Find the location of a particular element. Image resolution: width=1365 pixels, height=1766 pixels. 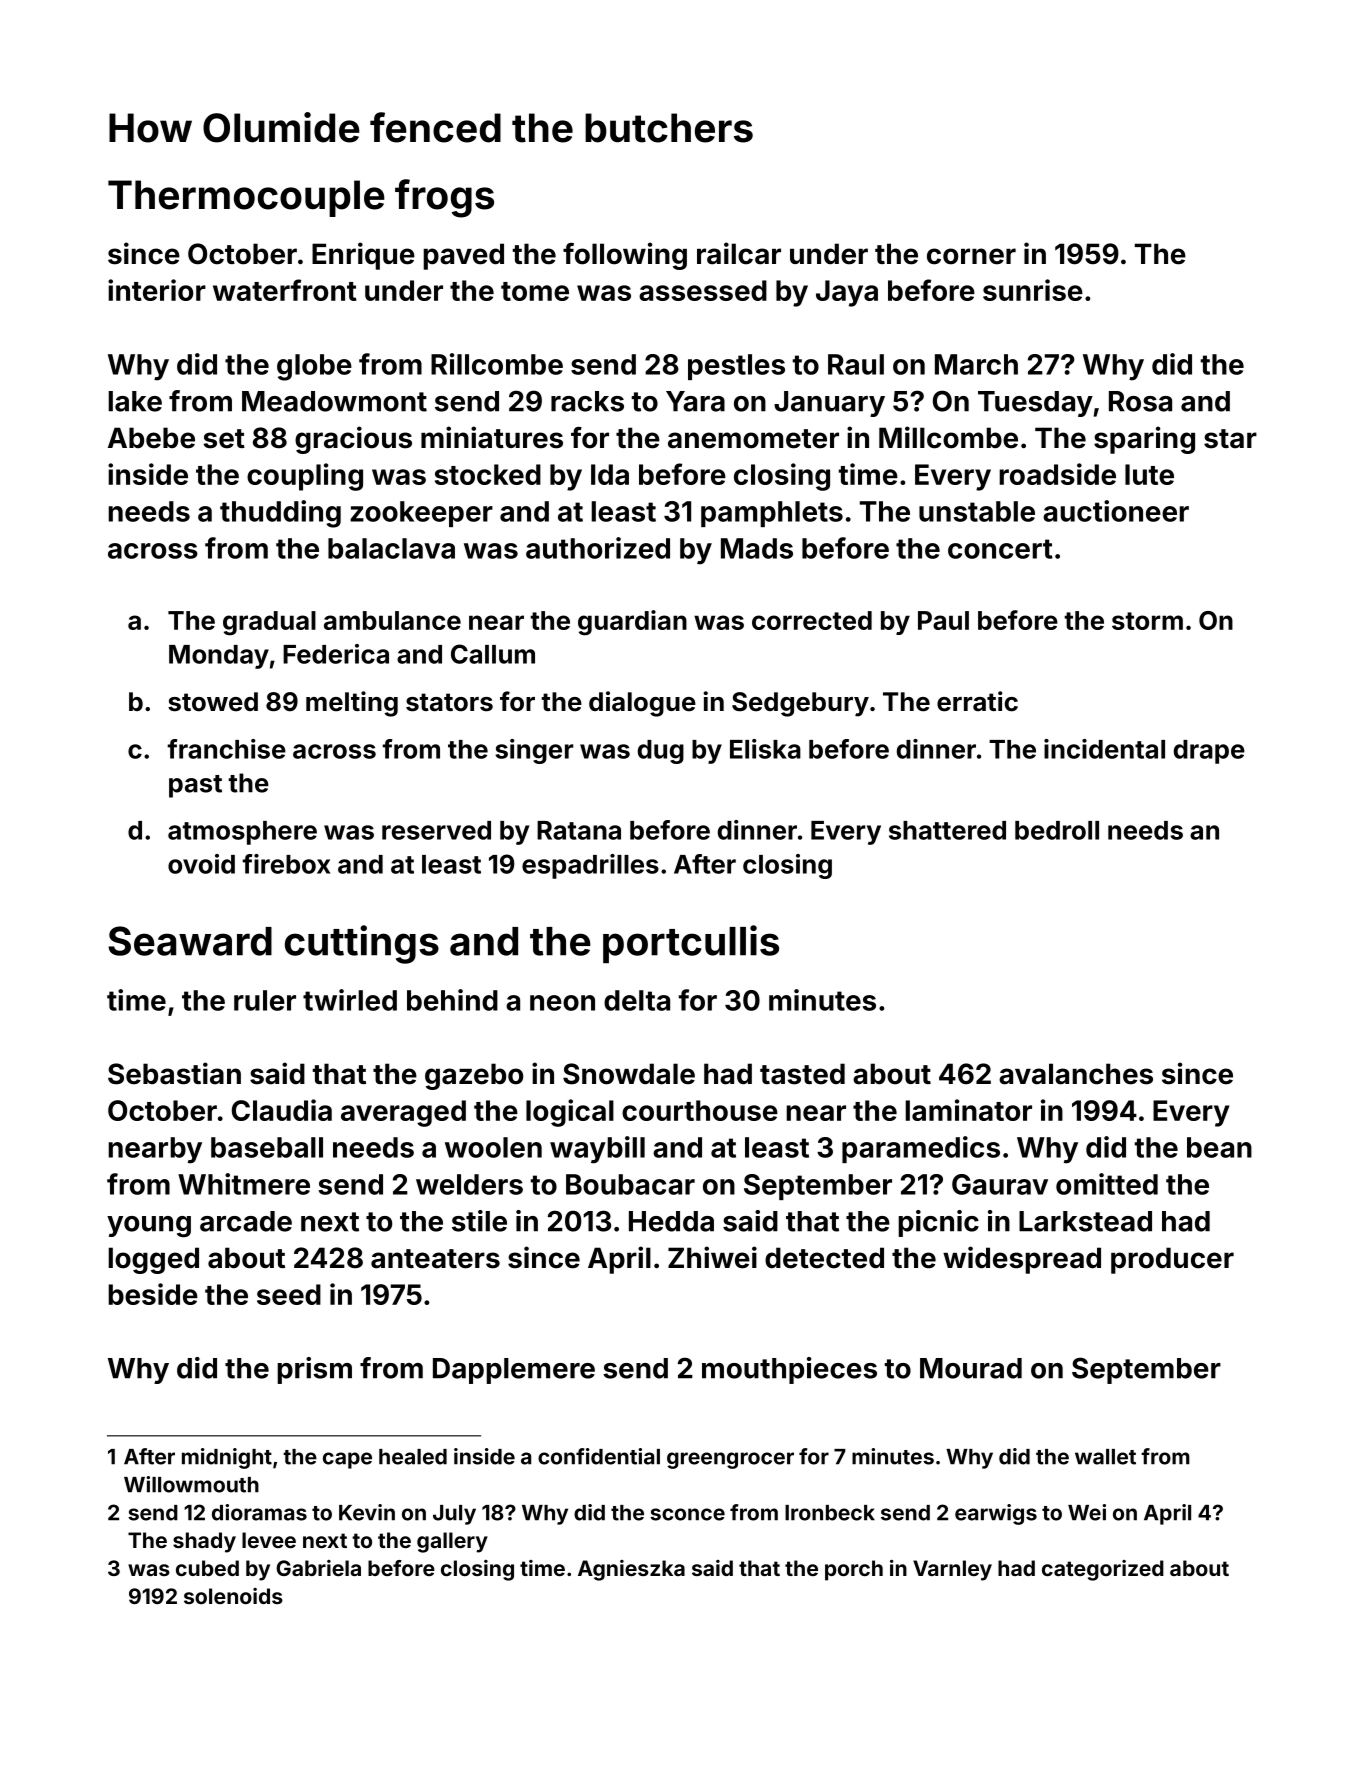

Thermocouple is located at coordinates (246, 198).
